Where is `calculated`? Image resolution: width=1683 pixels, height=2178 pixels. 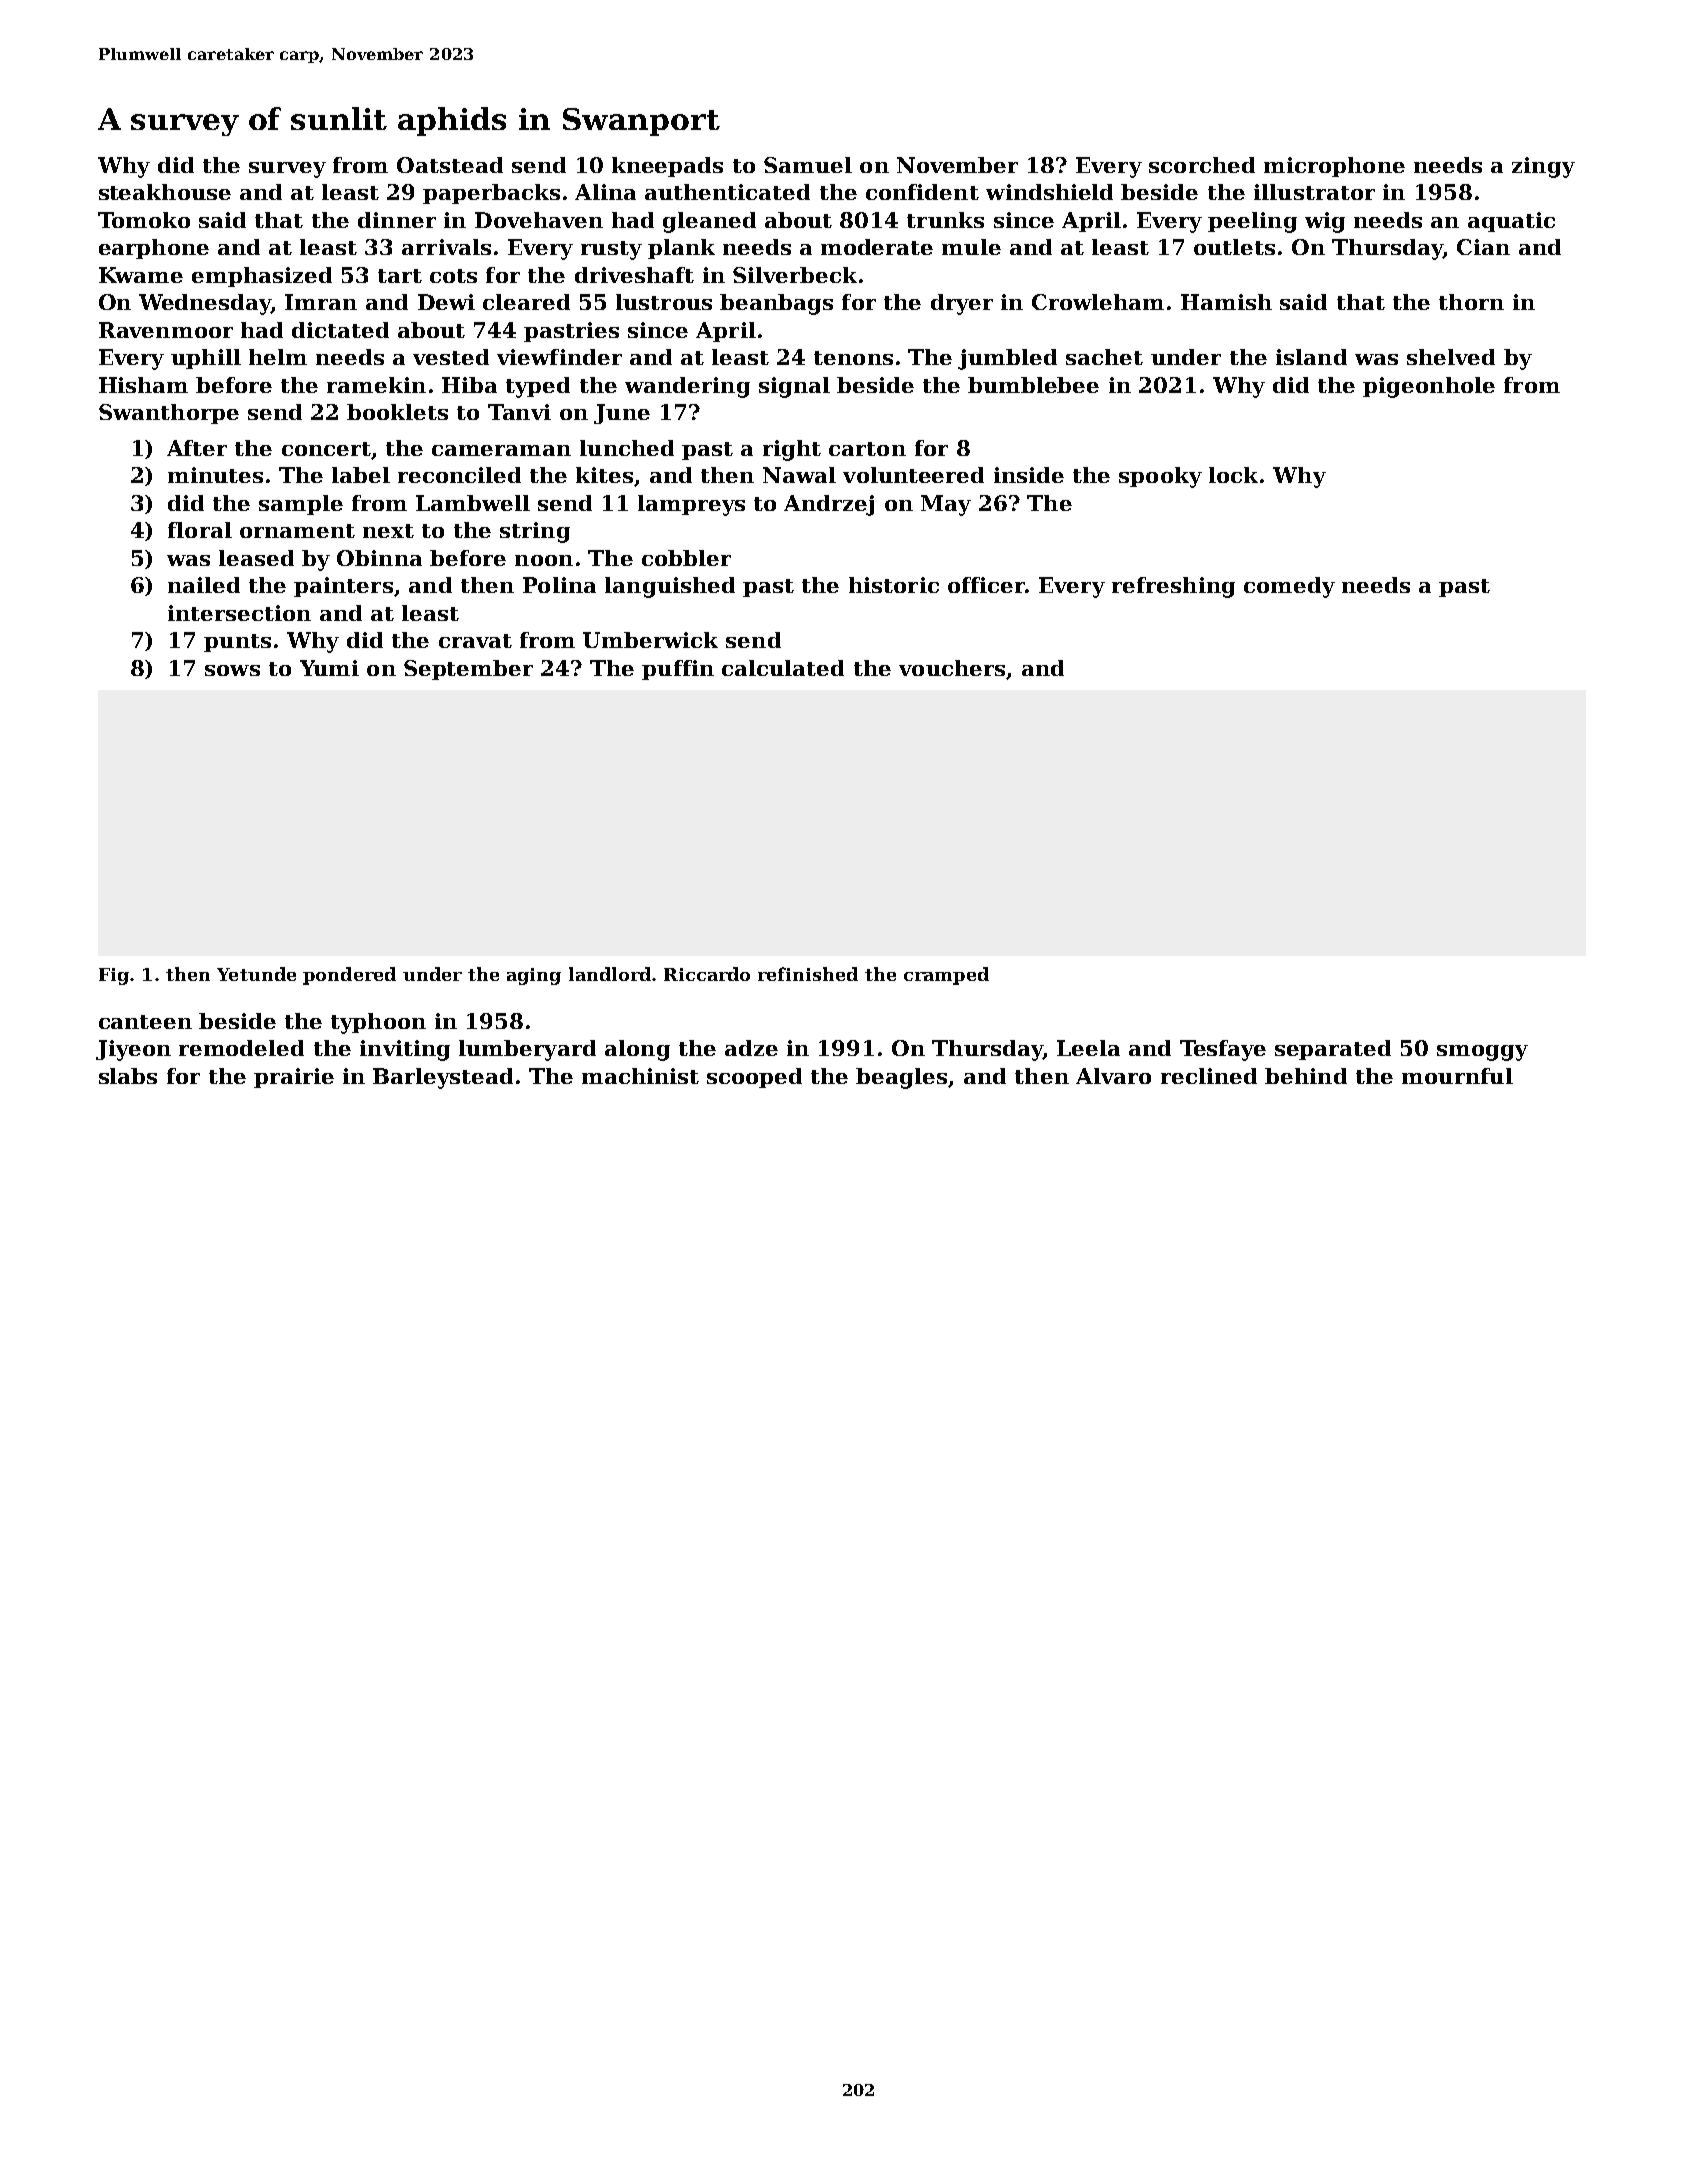 calculated is located at coordinates (783, 668).
